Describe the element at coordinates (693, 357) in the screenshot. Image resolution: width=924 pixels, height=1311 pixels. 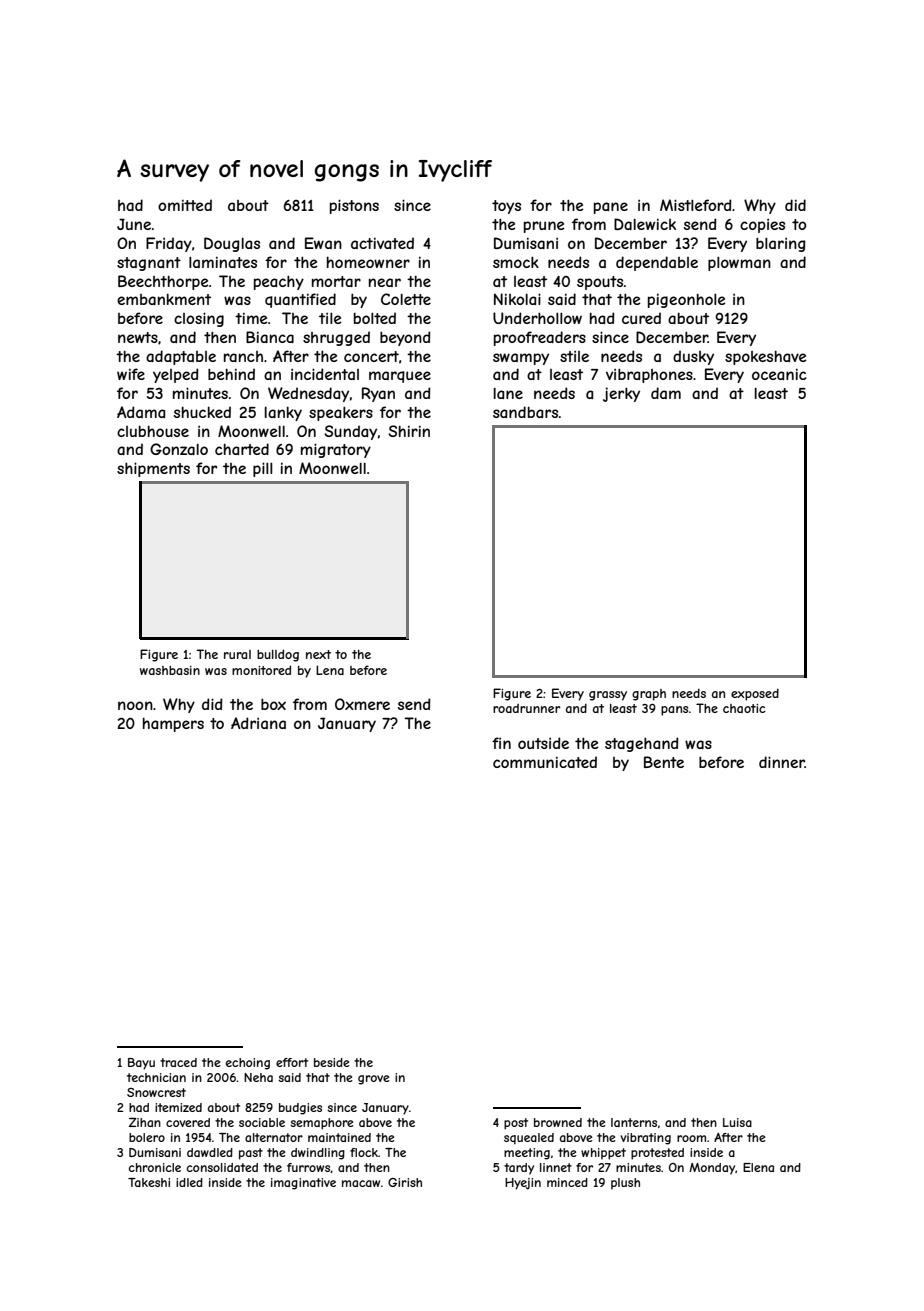
I see `dusky` at that location.
